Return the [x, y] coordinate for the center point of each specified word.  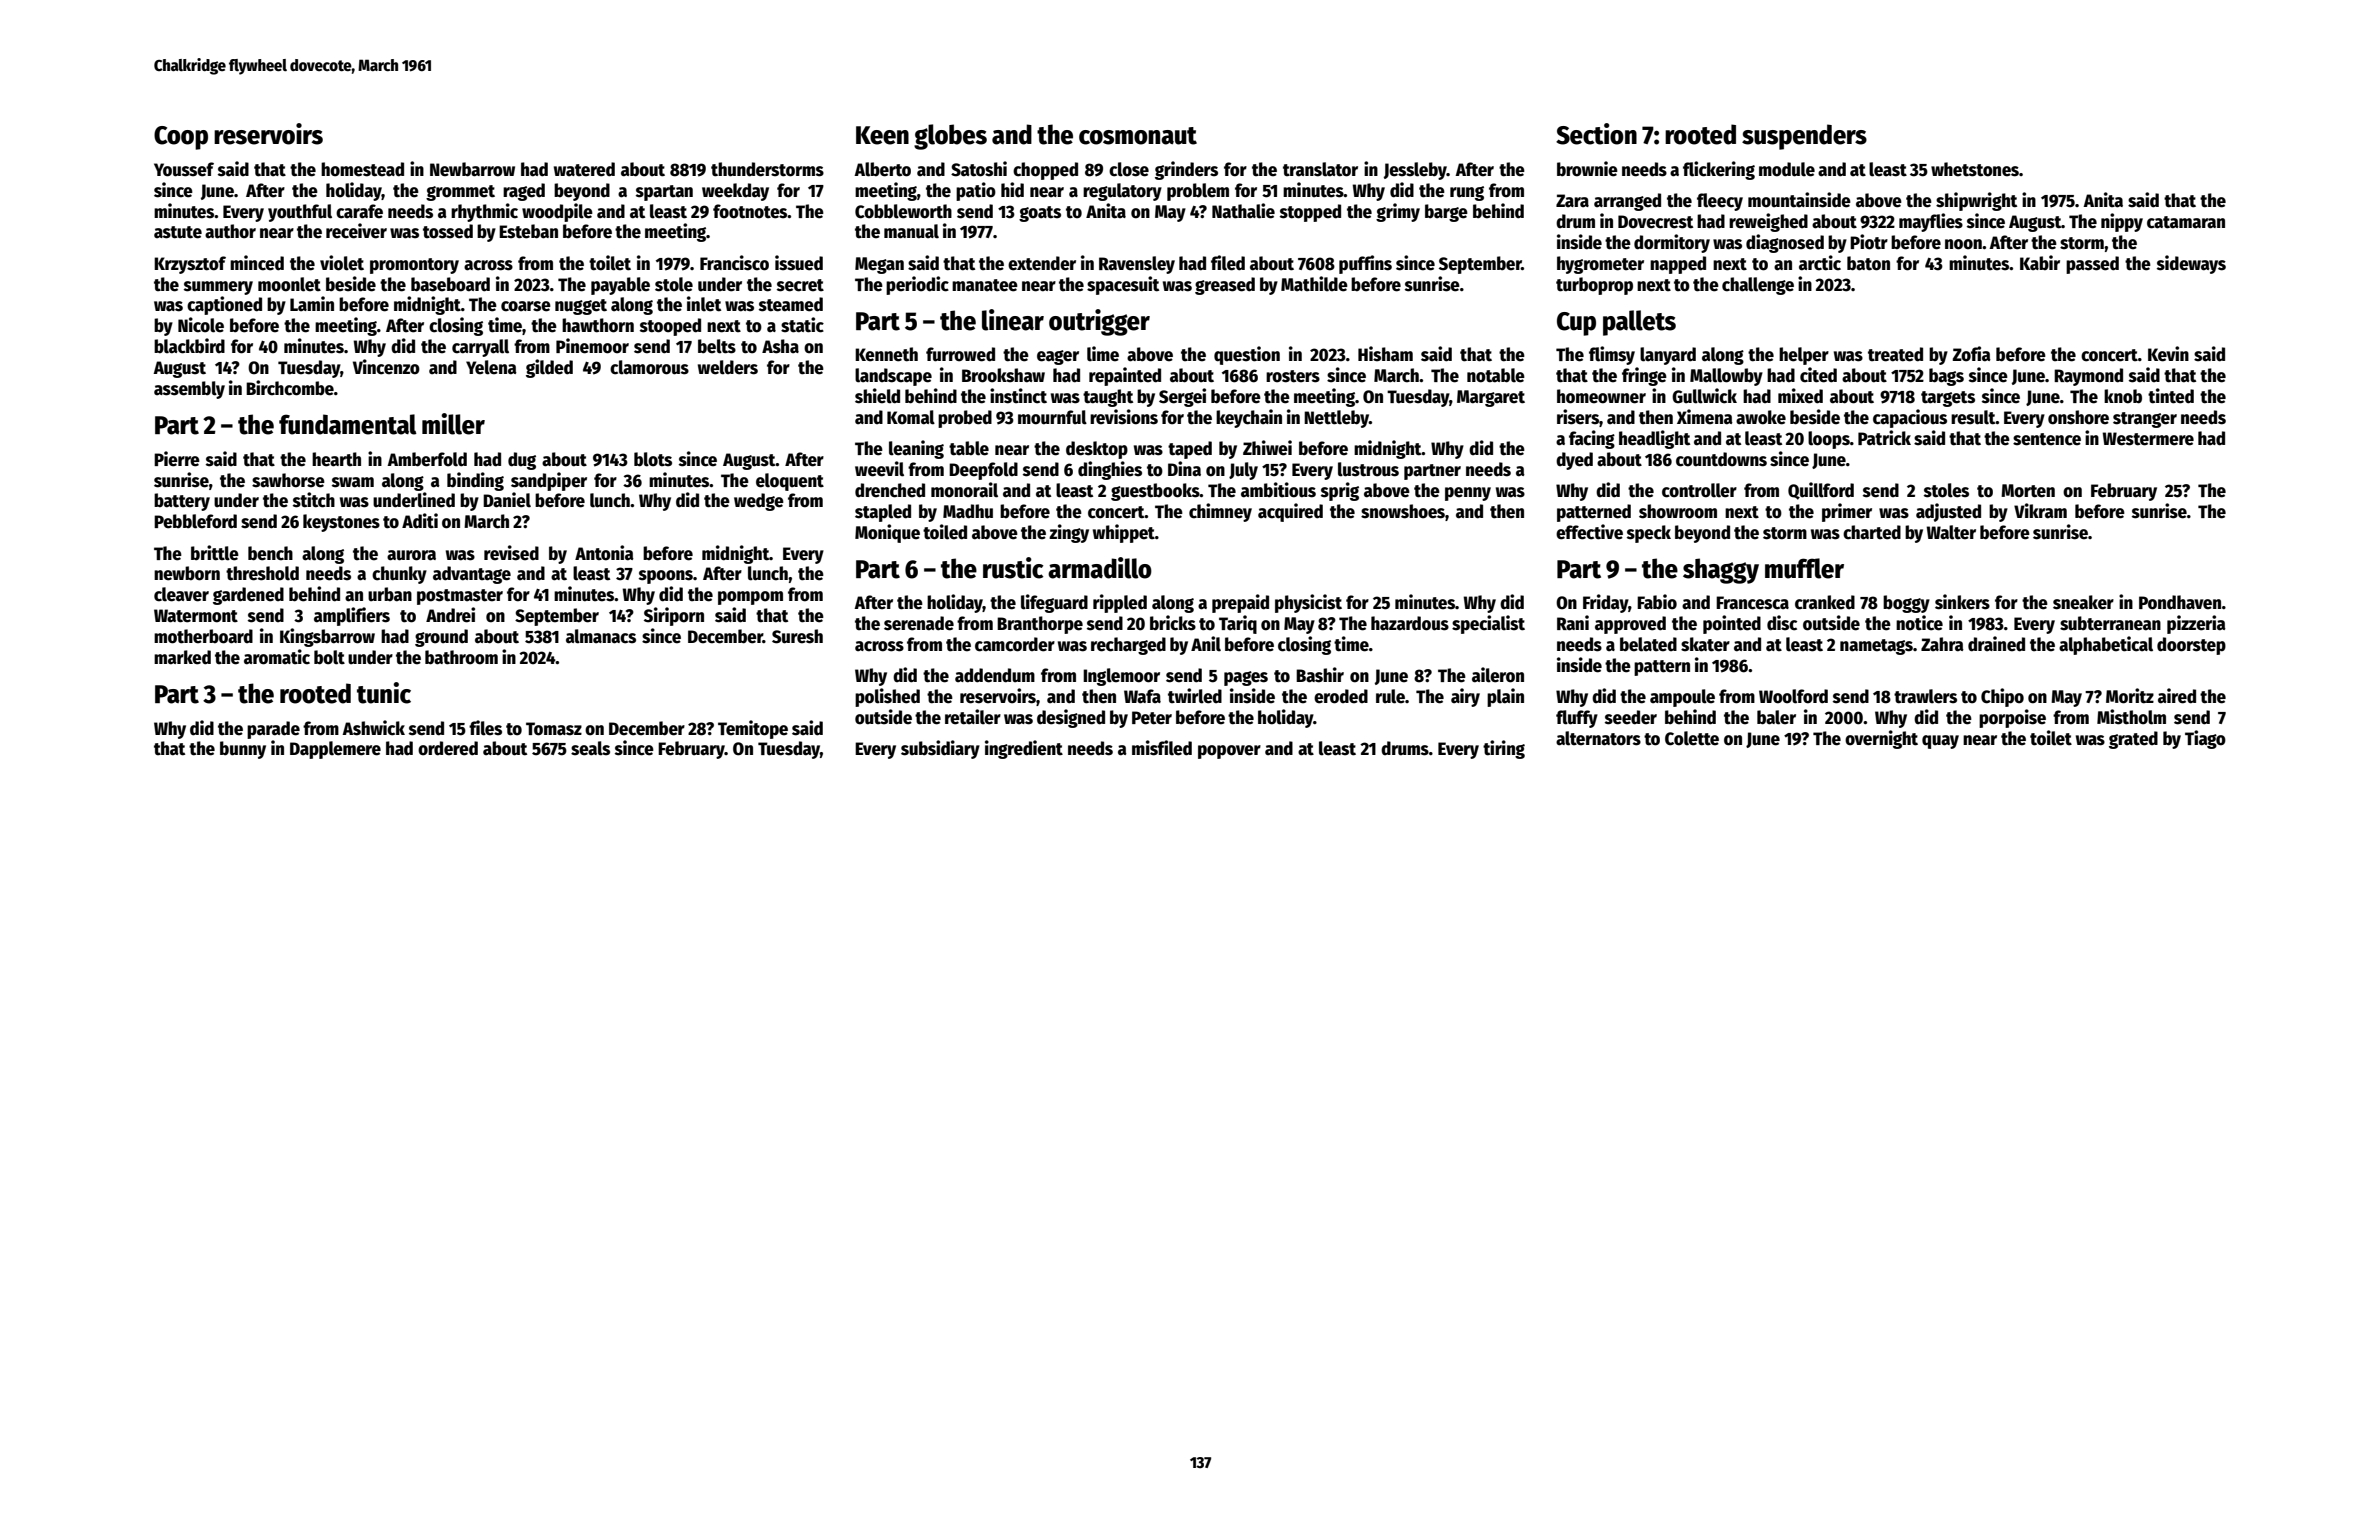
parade [273, 730]
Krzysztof [190, 265]
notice [1919, 623]
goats [1040, 214]
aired [2177, 696]
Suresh [797, 636]
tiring [1504, 749]
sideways [2191, 264]
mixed [1800, 396]
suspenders [1804, 137]
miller [453, 424]
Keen [882, 135]
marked [182, 657]
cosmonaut [1138, 136]
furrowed [960, 354]
